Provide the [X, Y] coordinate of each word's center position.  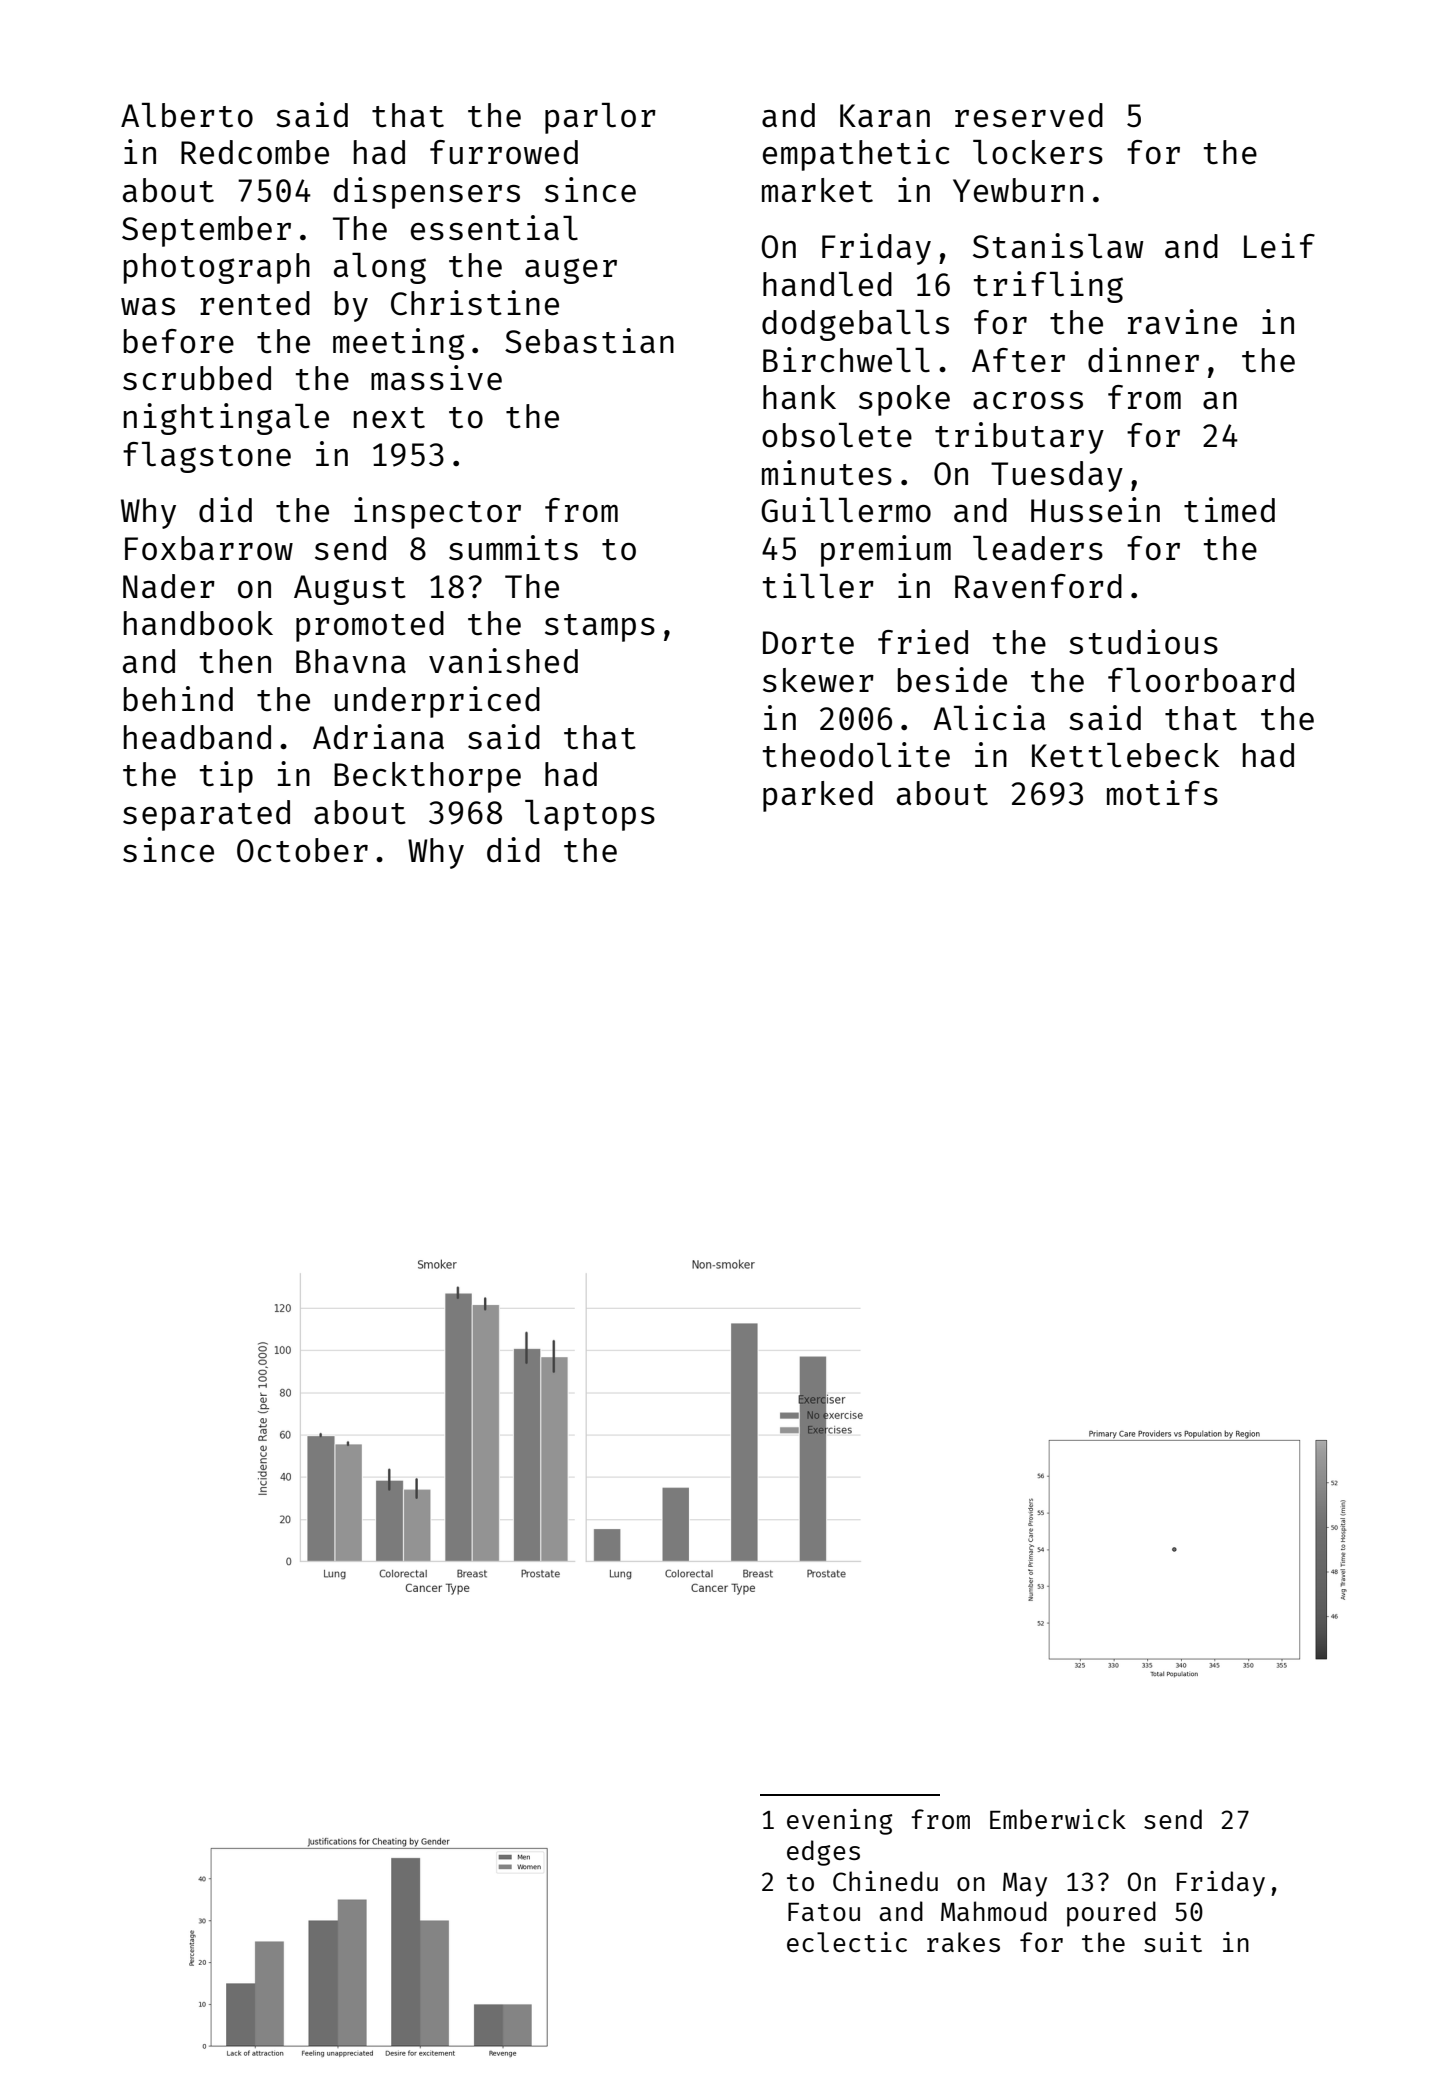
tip [226, 777]
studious [1143, 642]
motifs [1162, 793]
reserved [1029, 115]
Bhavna [351, 661]
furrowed [504, 152]
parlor [600, 118]
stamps [600, 628]
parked [818, 796]
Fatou [824, 1912]
